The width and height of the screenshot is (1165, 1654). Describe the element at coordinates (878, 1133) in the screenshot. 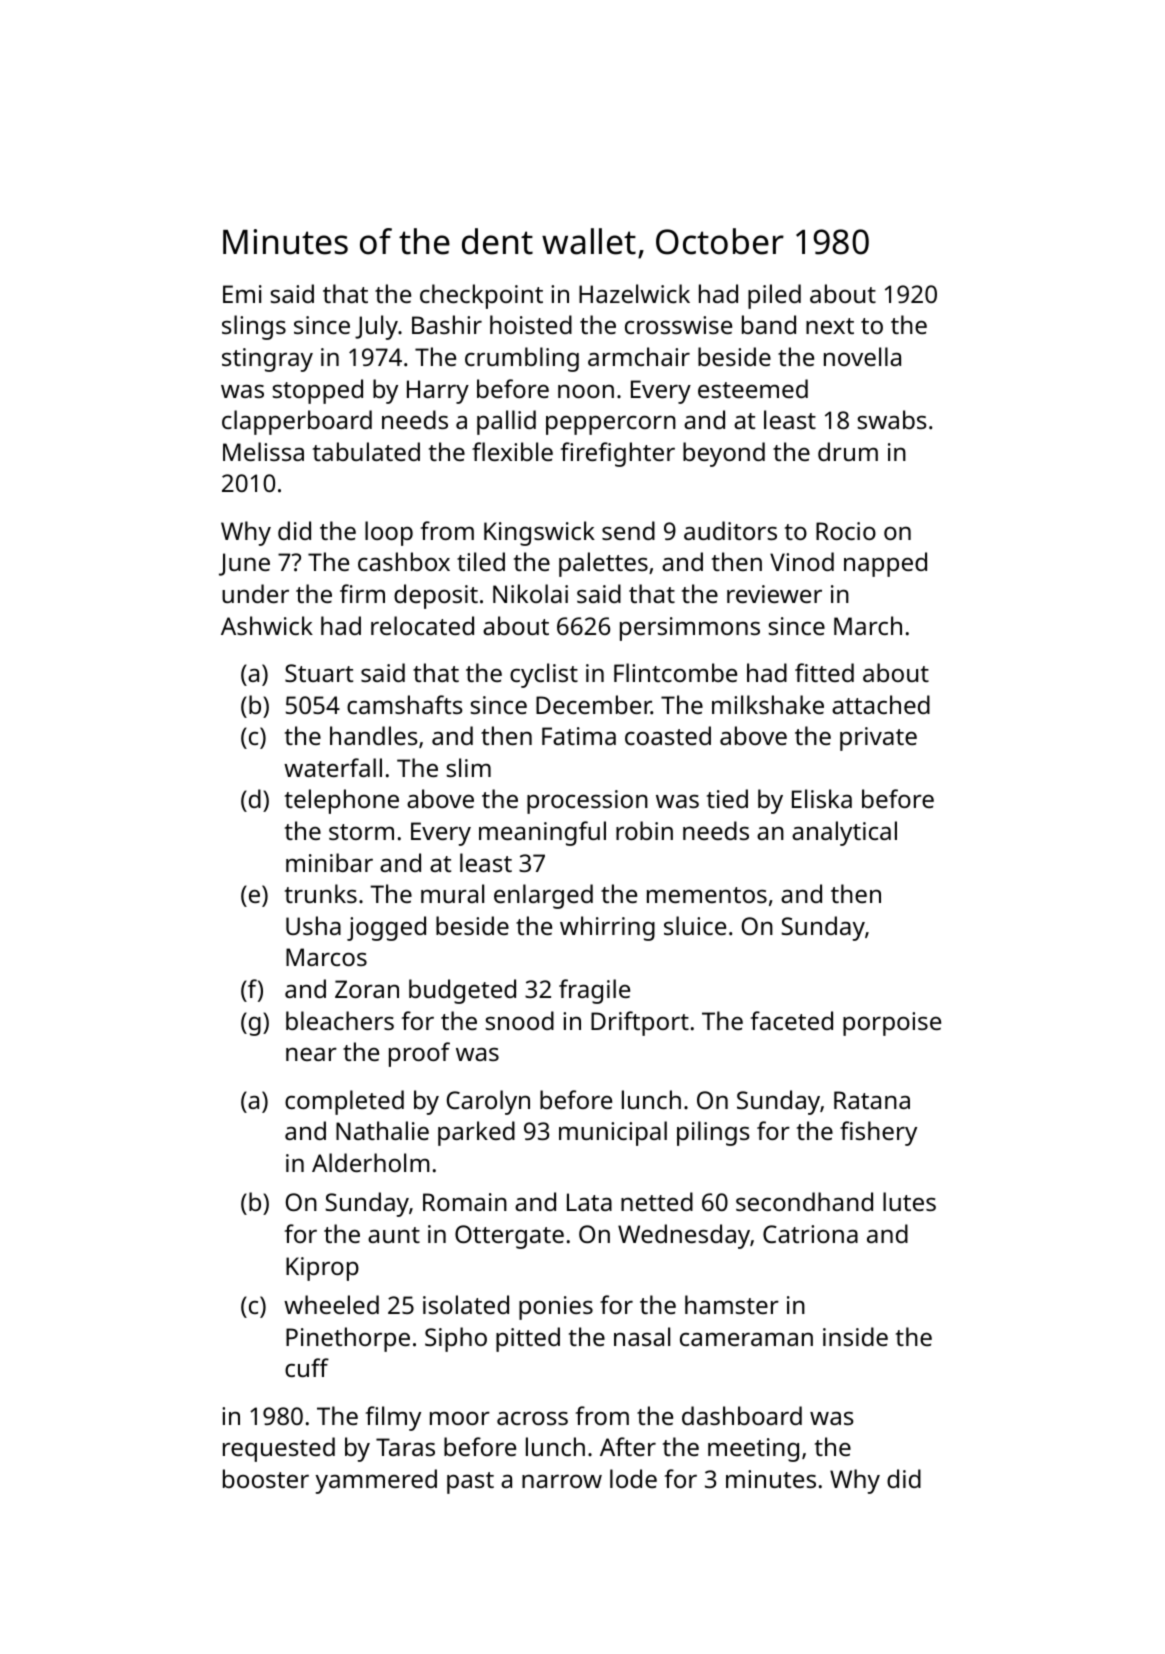

I see `fishery` at that location.
